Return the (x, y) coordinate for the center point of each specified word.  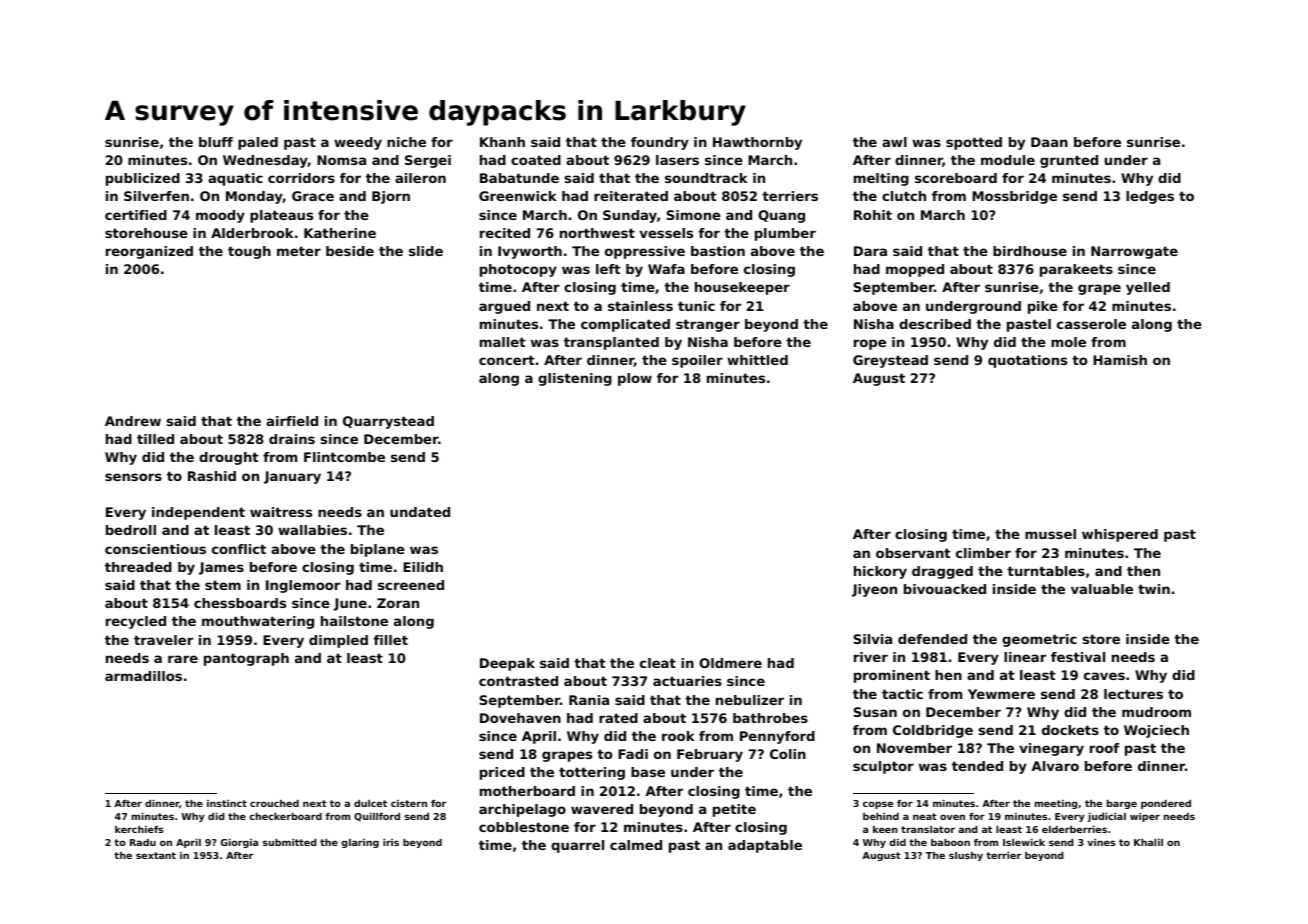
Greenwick (518, 196)
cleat (658, 663)
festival (1078, 657)
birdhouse (1030, 251)
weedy (358, 143)
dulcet (370, 803)
